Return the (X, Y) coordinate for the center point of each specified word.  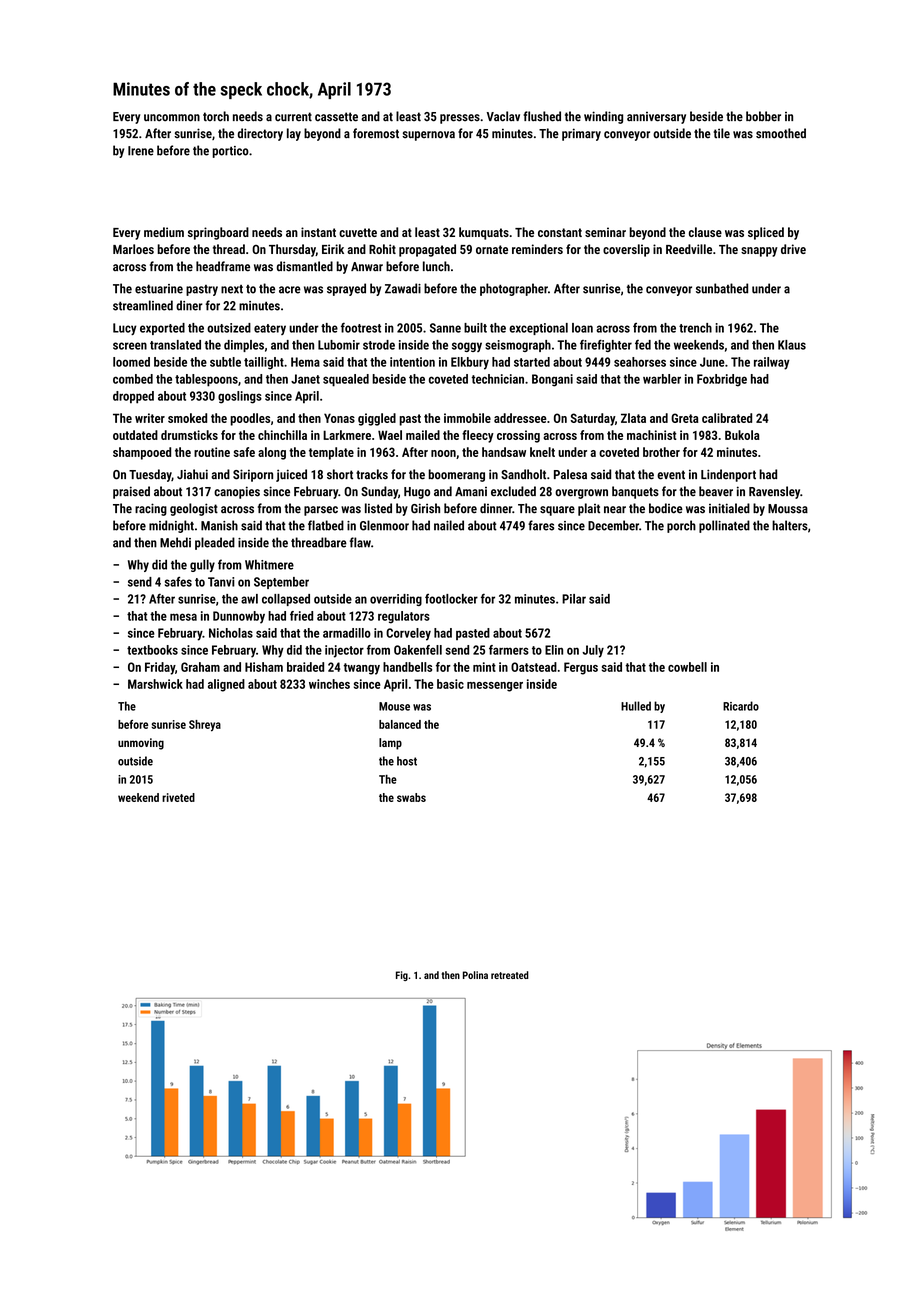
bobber (763, 116)
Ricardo (741, 706)
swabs (411, 797)
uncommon (172, 118)
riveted (178, 797)
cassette (336, 117)
